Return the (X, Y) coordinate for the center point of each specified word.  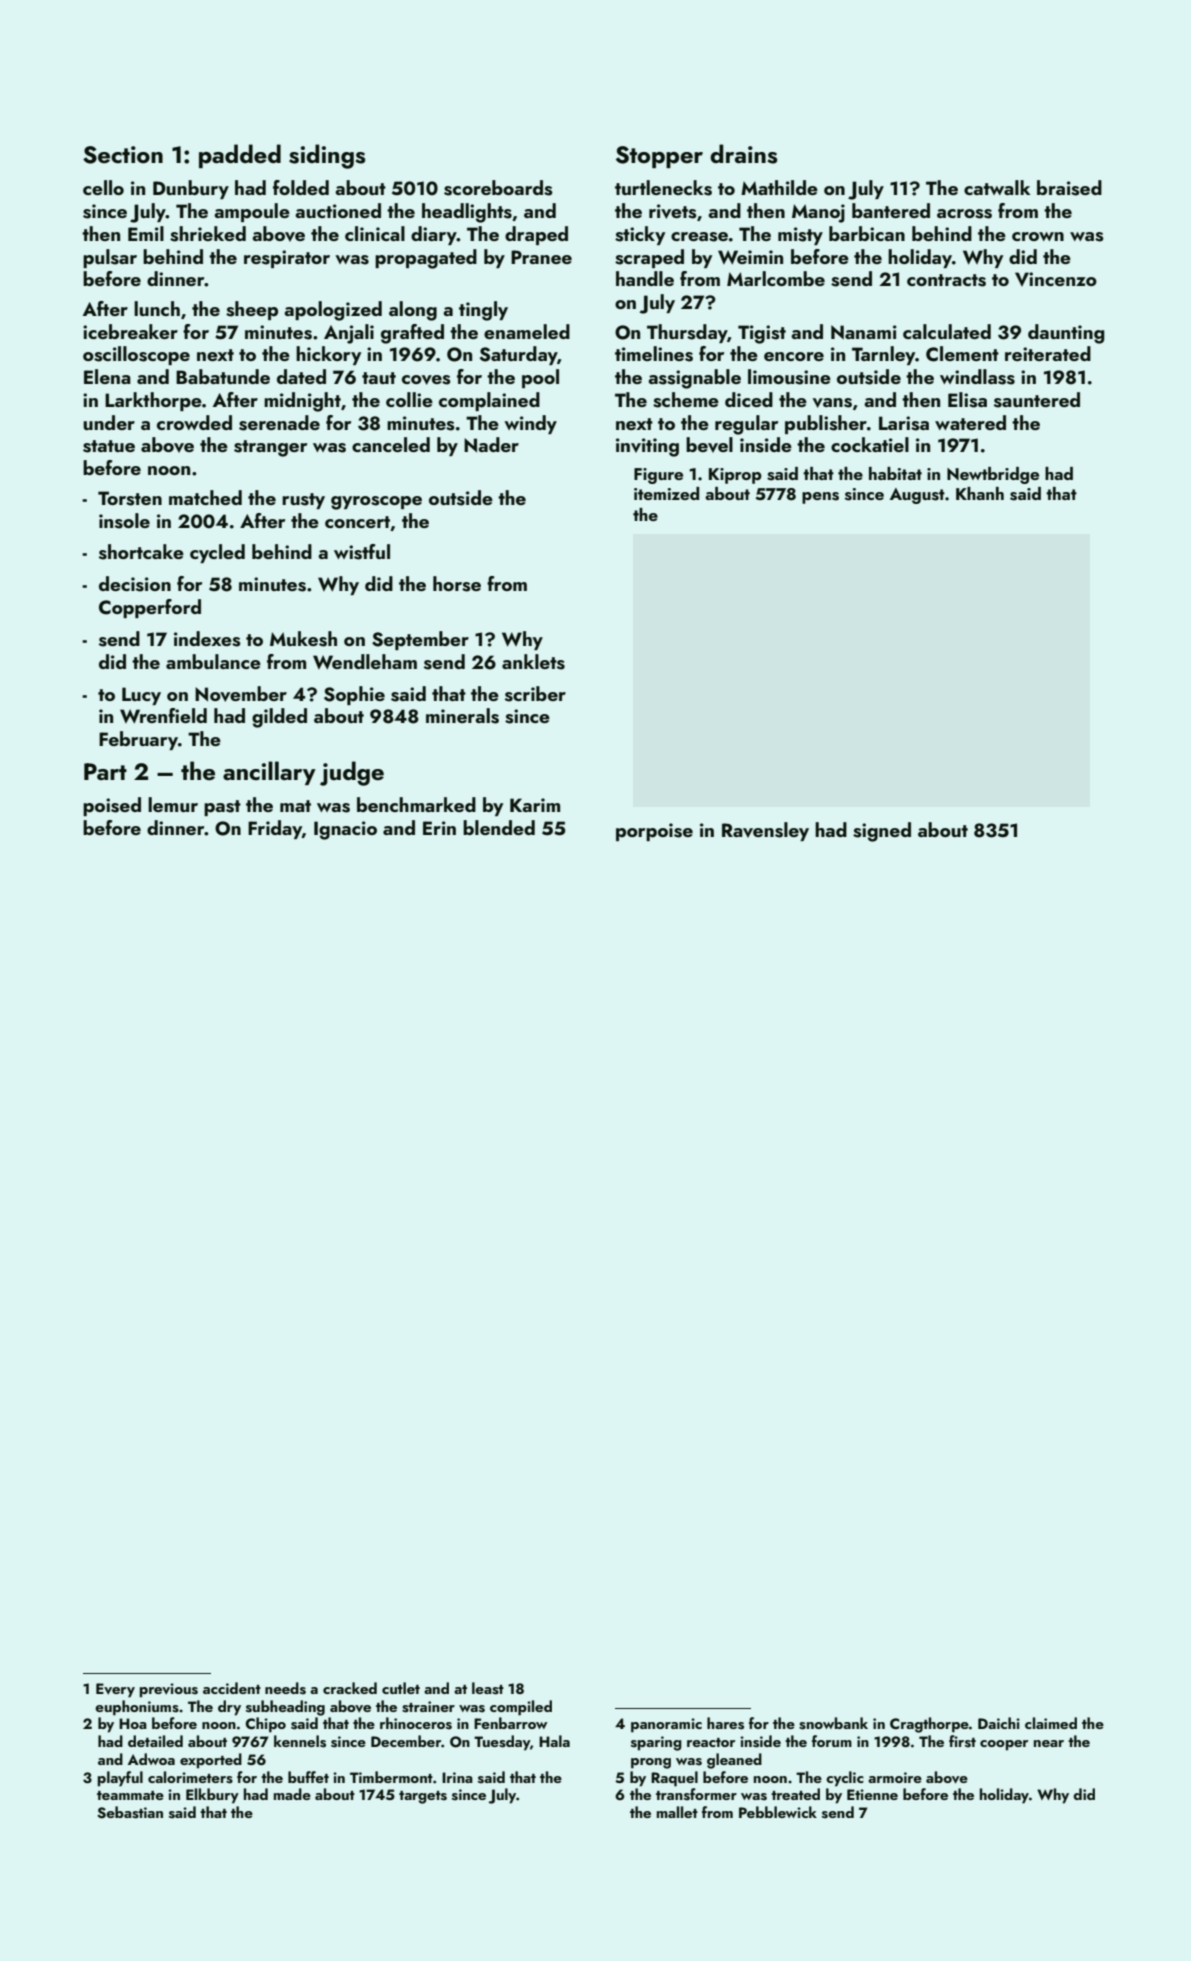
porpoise (654, 832)
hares (725, 1723)
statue (109, 446)
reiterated (1048, 353)
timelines (654, 354)
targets (423, 1797)
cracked (350, 1688)
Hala (554, 1741)
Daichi (999, 1723)
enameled (527, 331)
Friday (275, 829)
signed (882, 832)
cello (103, 187)
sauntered (1037, 400)
